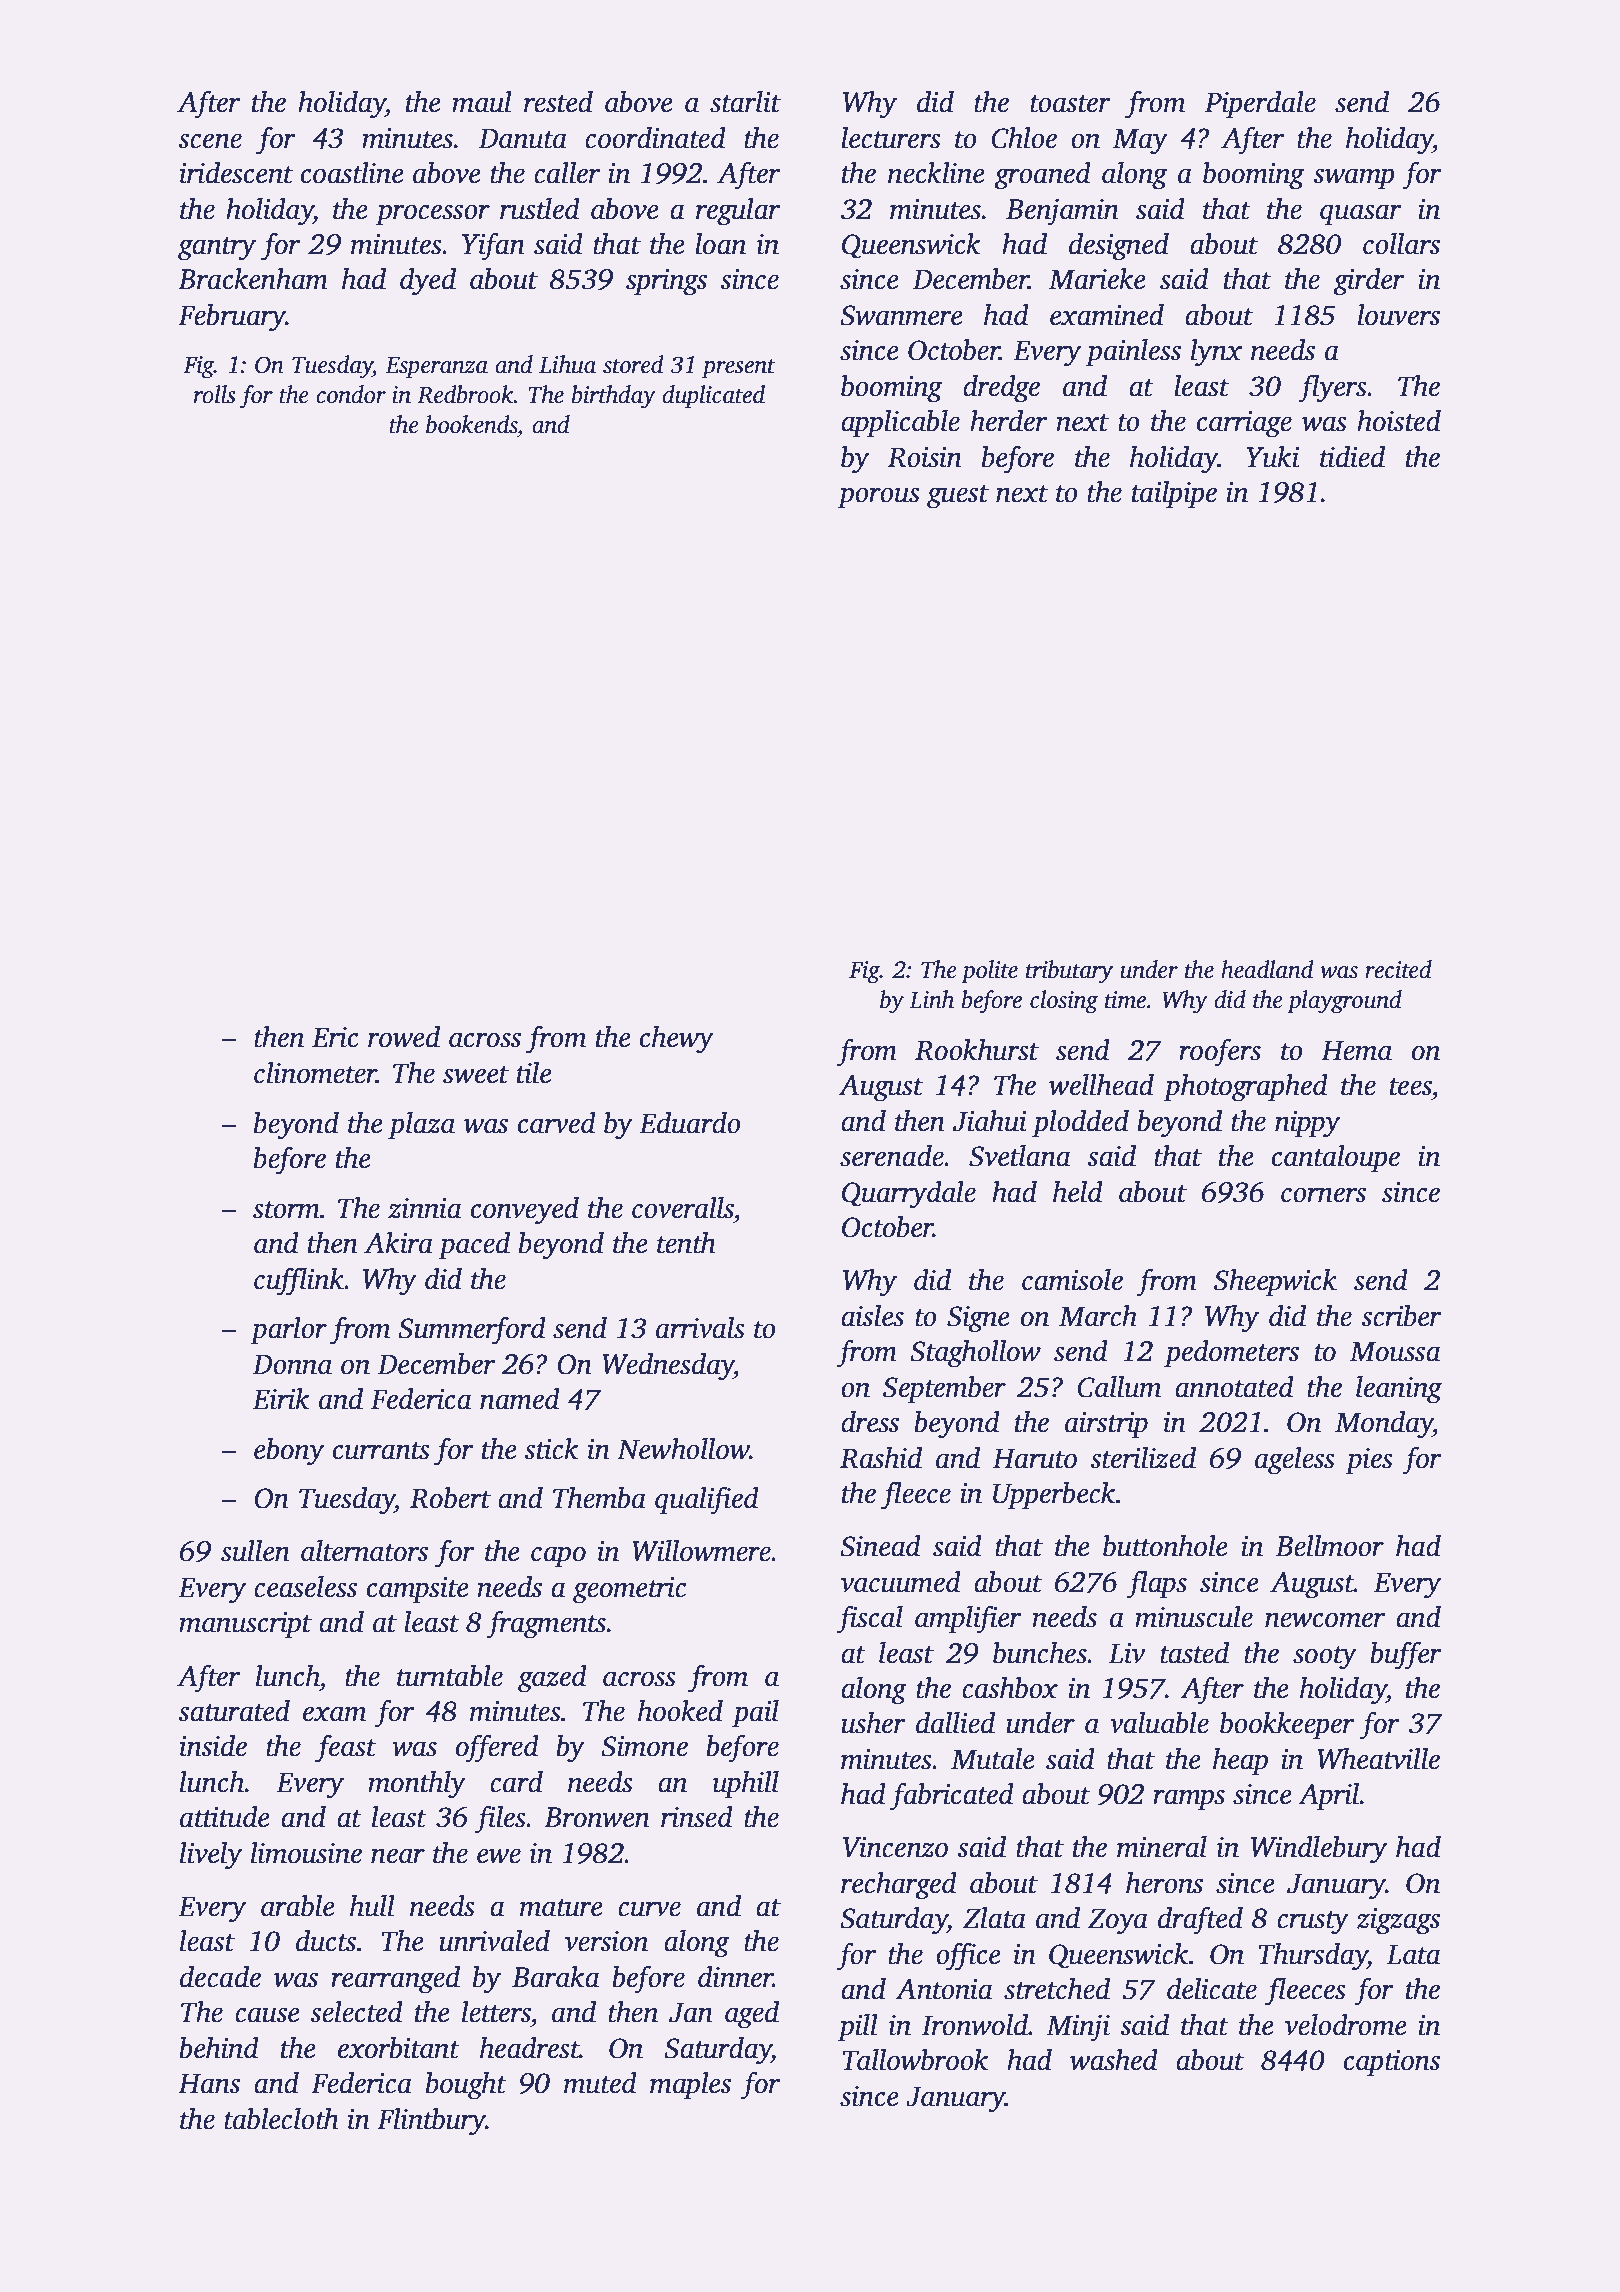 The height and width of the page is (2292, 1620). I want to click on headland, so click(1267, 969).
